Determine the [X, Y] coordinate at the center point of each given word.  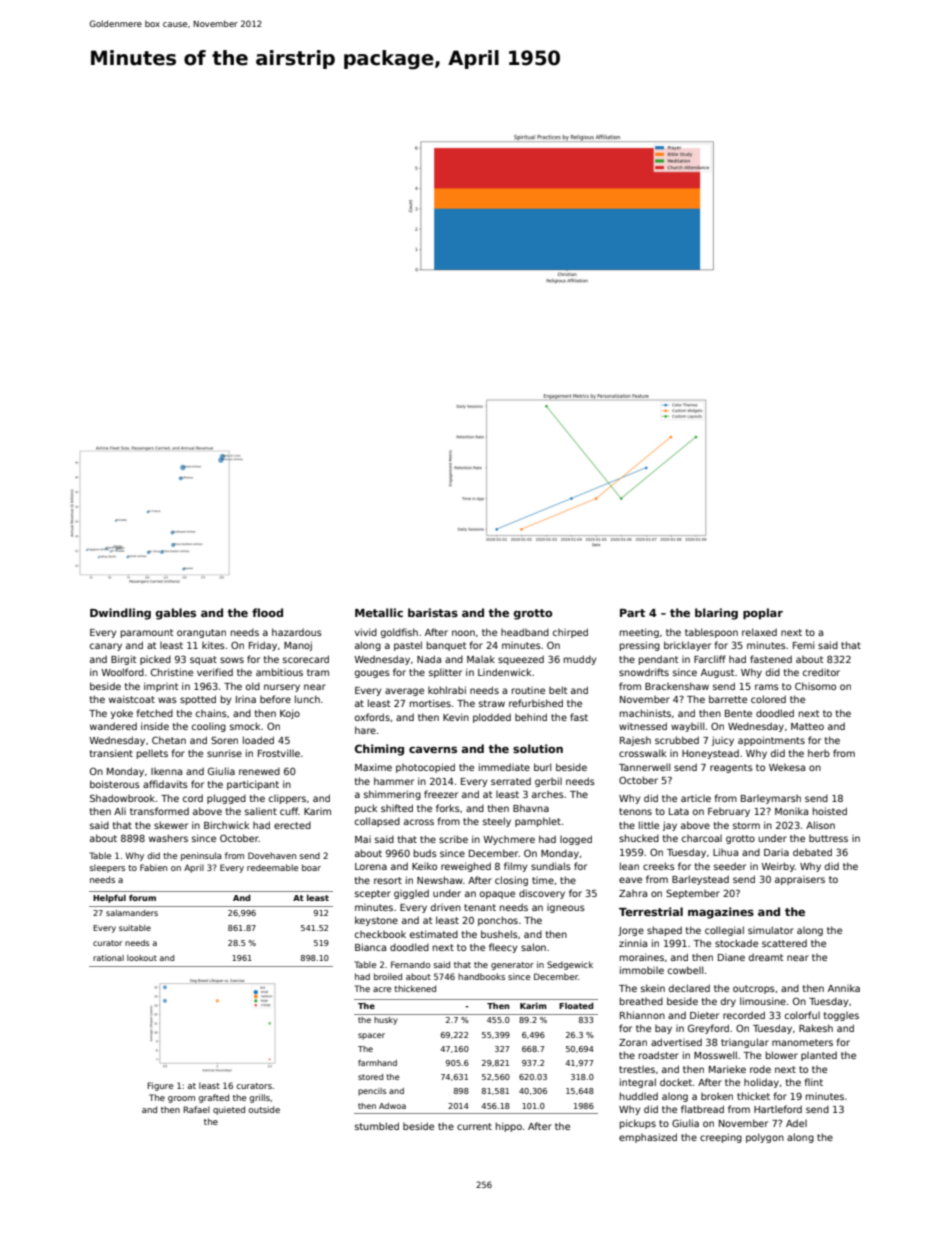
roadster [659, 1055]
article [696, 798]
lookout [142, 958]
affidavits [165, 784]
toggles [841, 1016]
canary [106, 647]
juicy [723, 741]
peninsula [201, 856]
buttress [828, 838]
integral [638, 1083]
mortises [430, 703]
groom [181, 1099]
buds [425, 853]
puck [366, 809]
